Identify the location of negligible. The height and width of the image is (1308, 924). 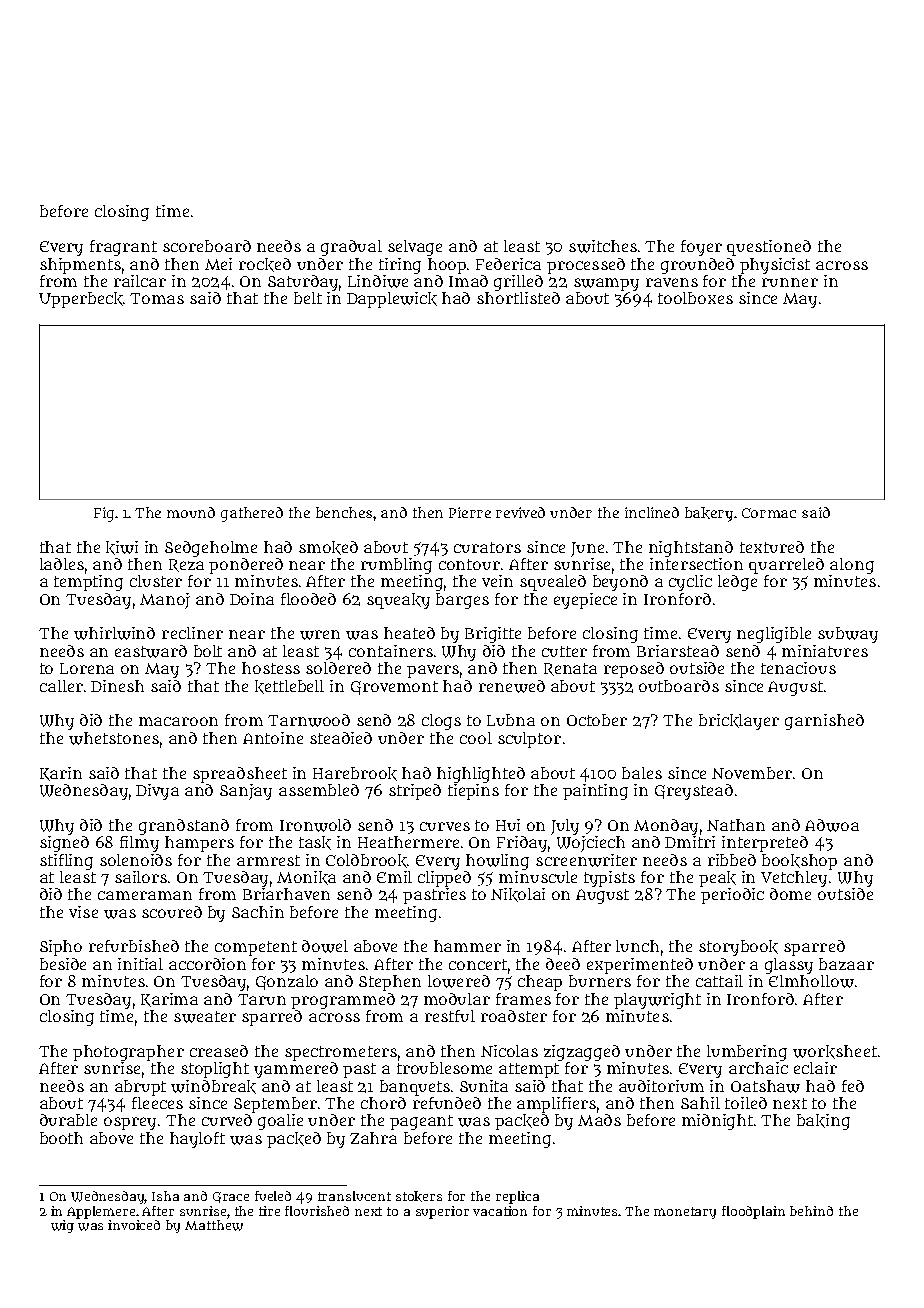
(774, 635).
